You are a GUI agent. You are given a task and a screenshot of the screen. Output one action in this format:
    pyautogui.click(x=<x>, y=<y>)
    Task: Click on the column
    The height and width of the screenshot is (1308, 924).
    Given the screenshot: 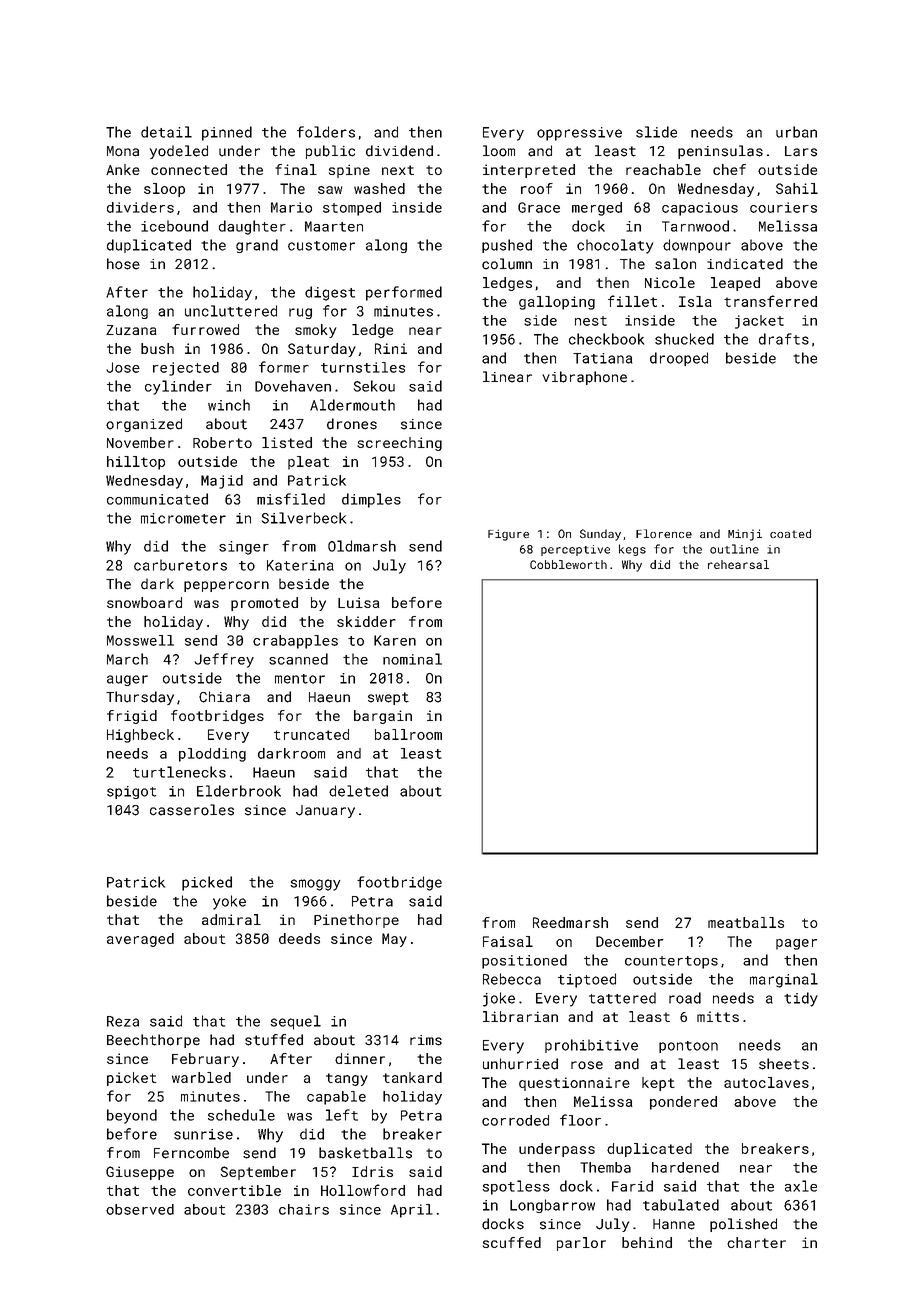 What is the action you would take?
    pyautogui.click(x=507, y=264)
